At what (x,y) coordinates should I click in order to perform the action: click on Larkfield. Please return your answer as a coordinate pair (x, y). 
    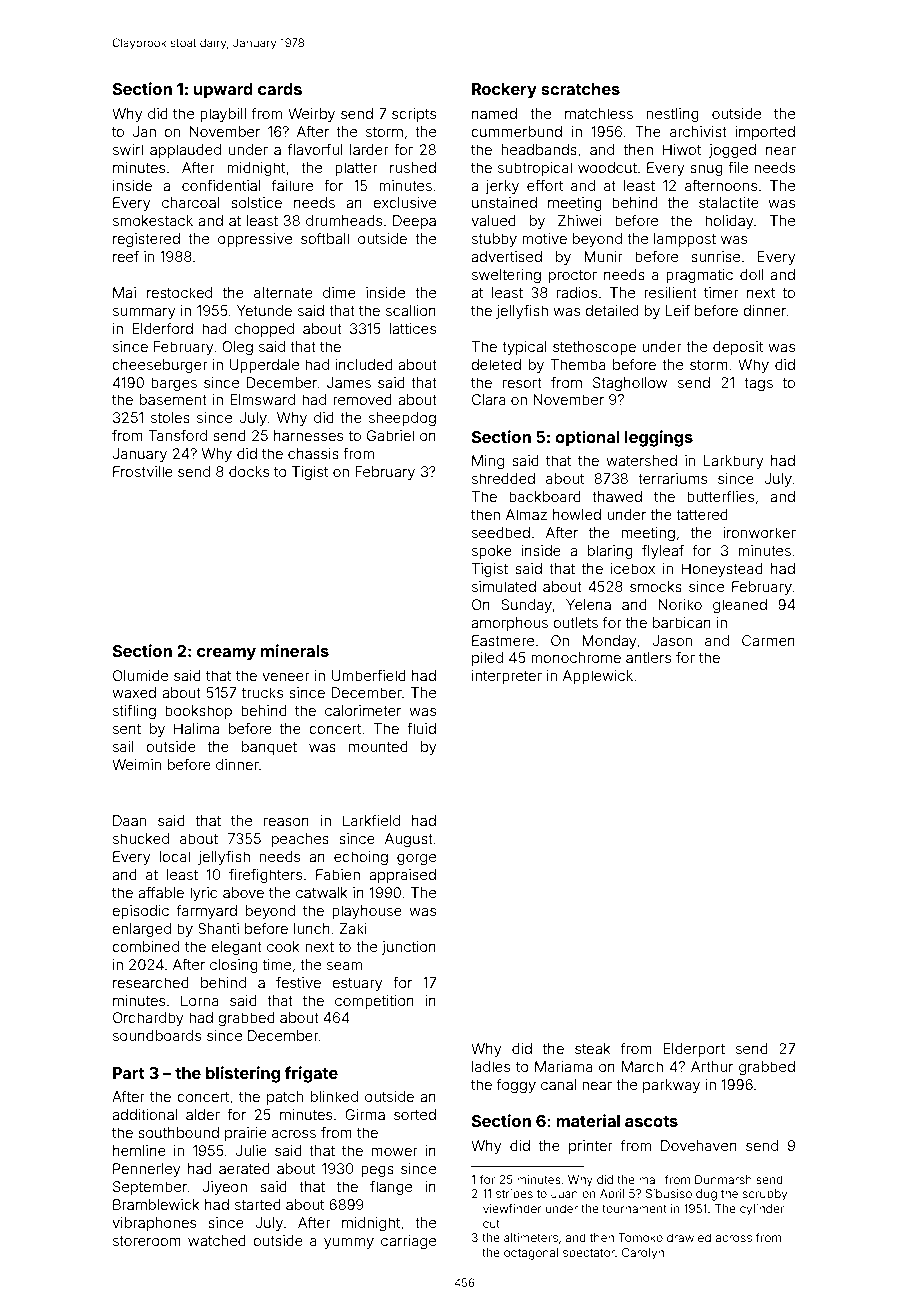
    Looking at the image, I should click on (371, 820).
